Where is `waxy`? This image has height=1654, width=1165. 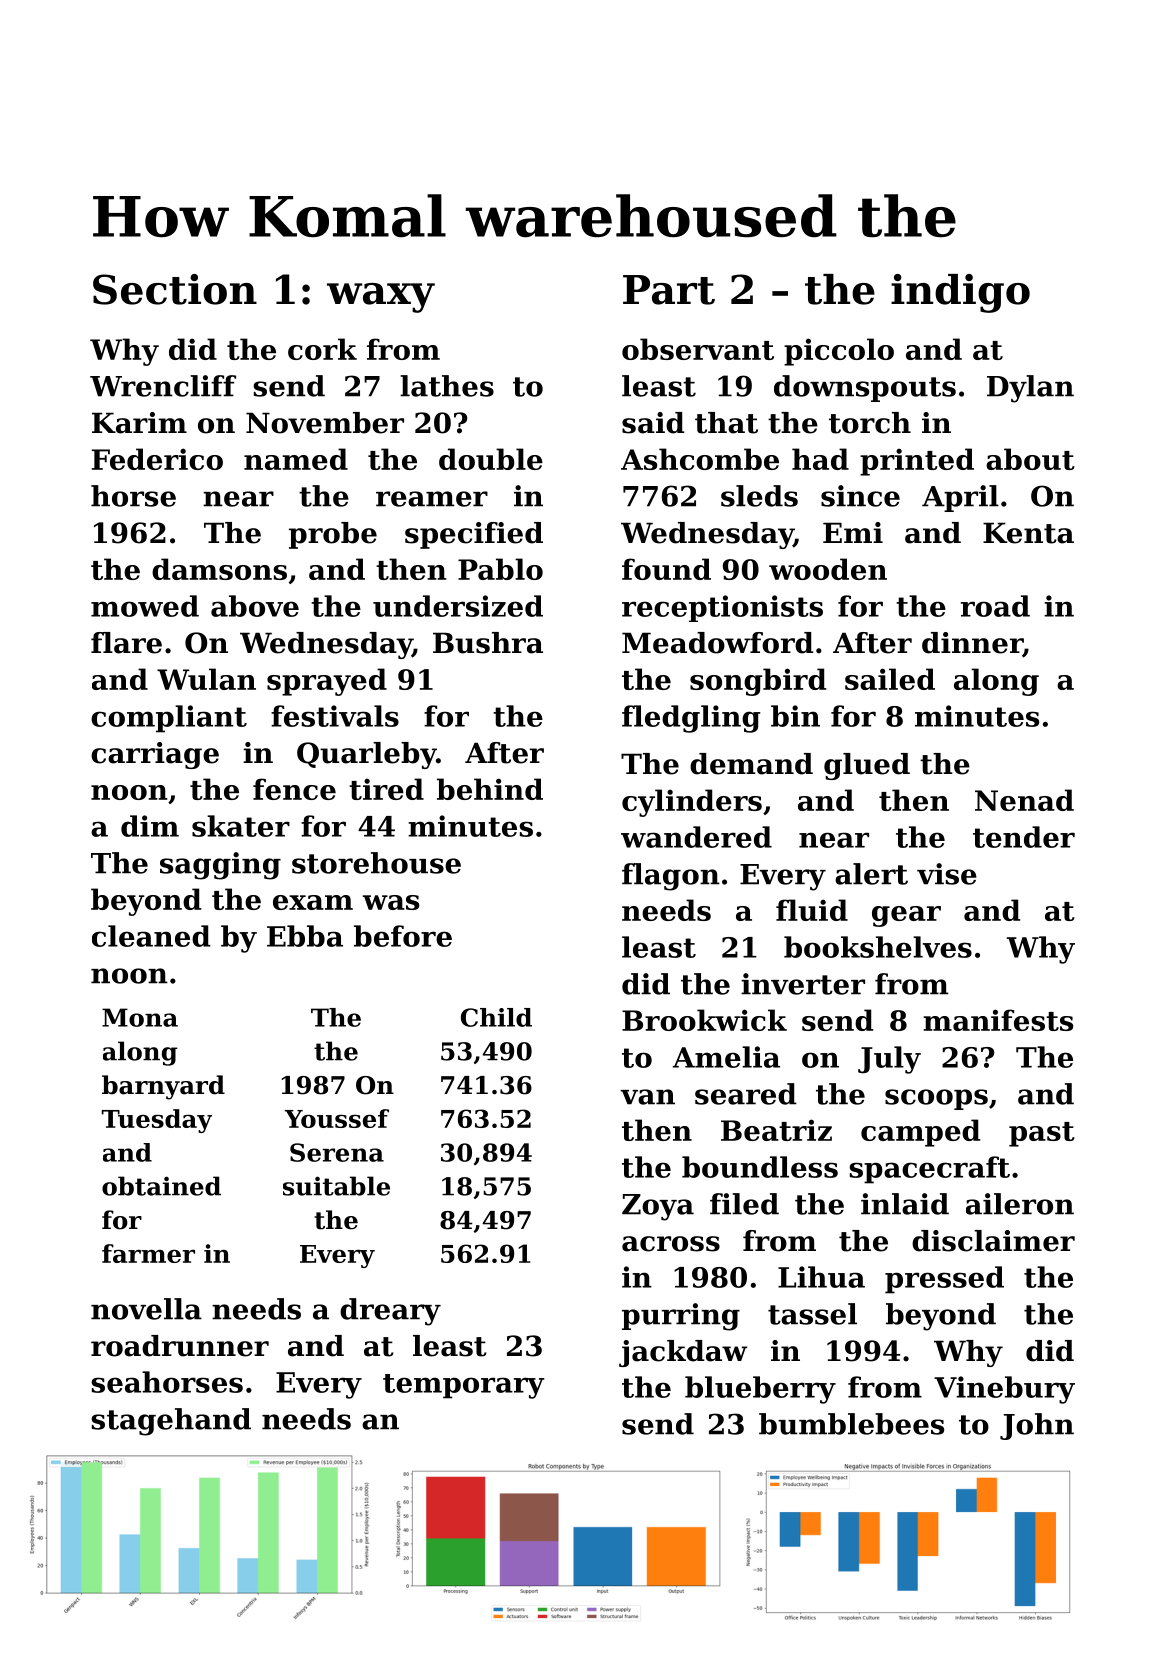 waxy is located at coordinates (381, 298).
